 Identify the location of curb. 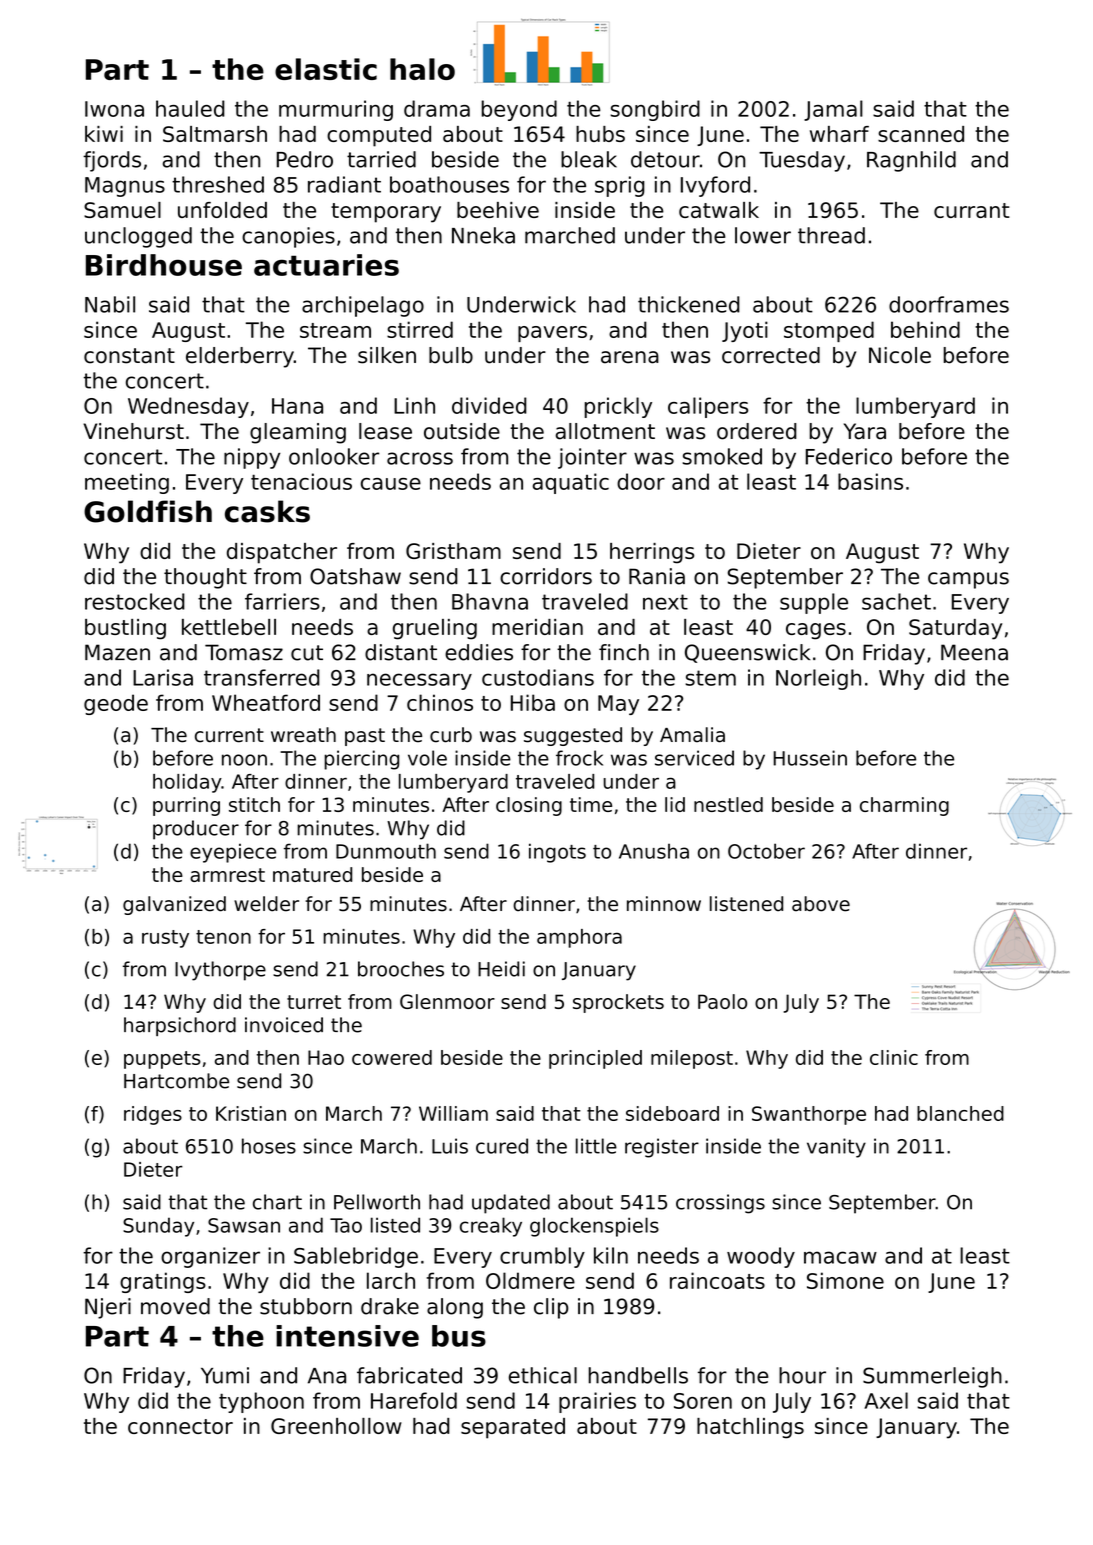
(451, 735).
